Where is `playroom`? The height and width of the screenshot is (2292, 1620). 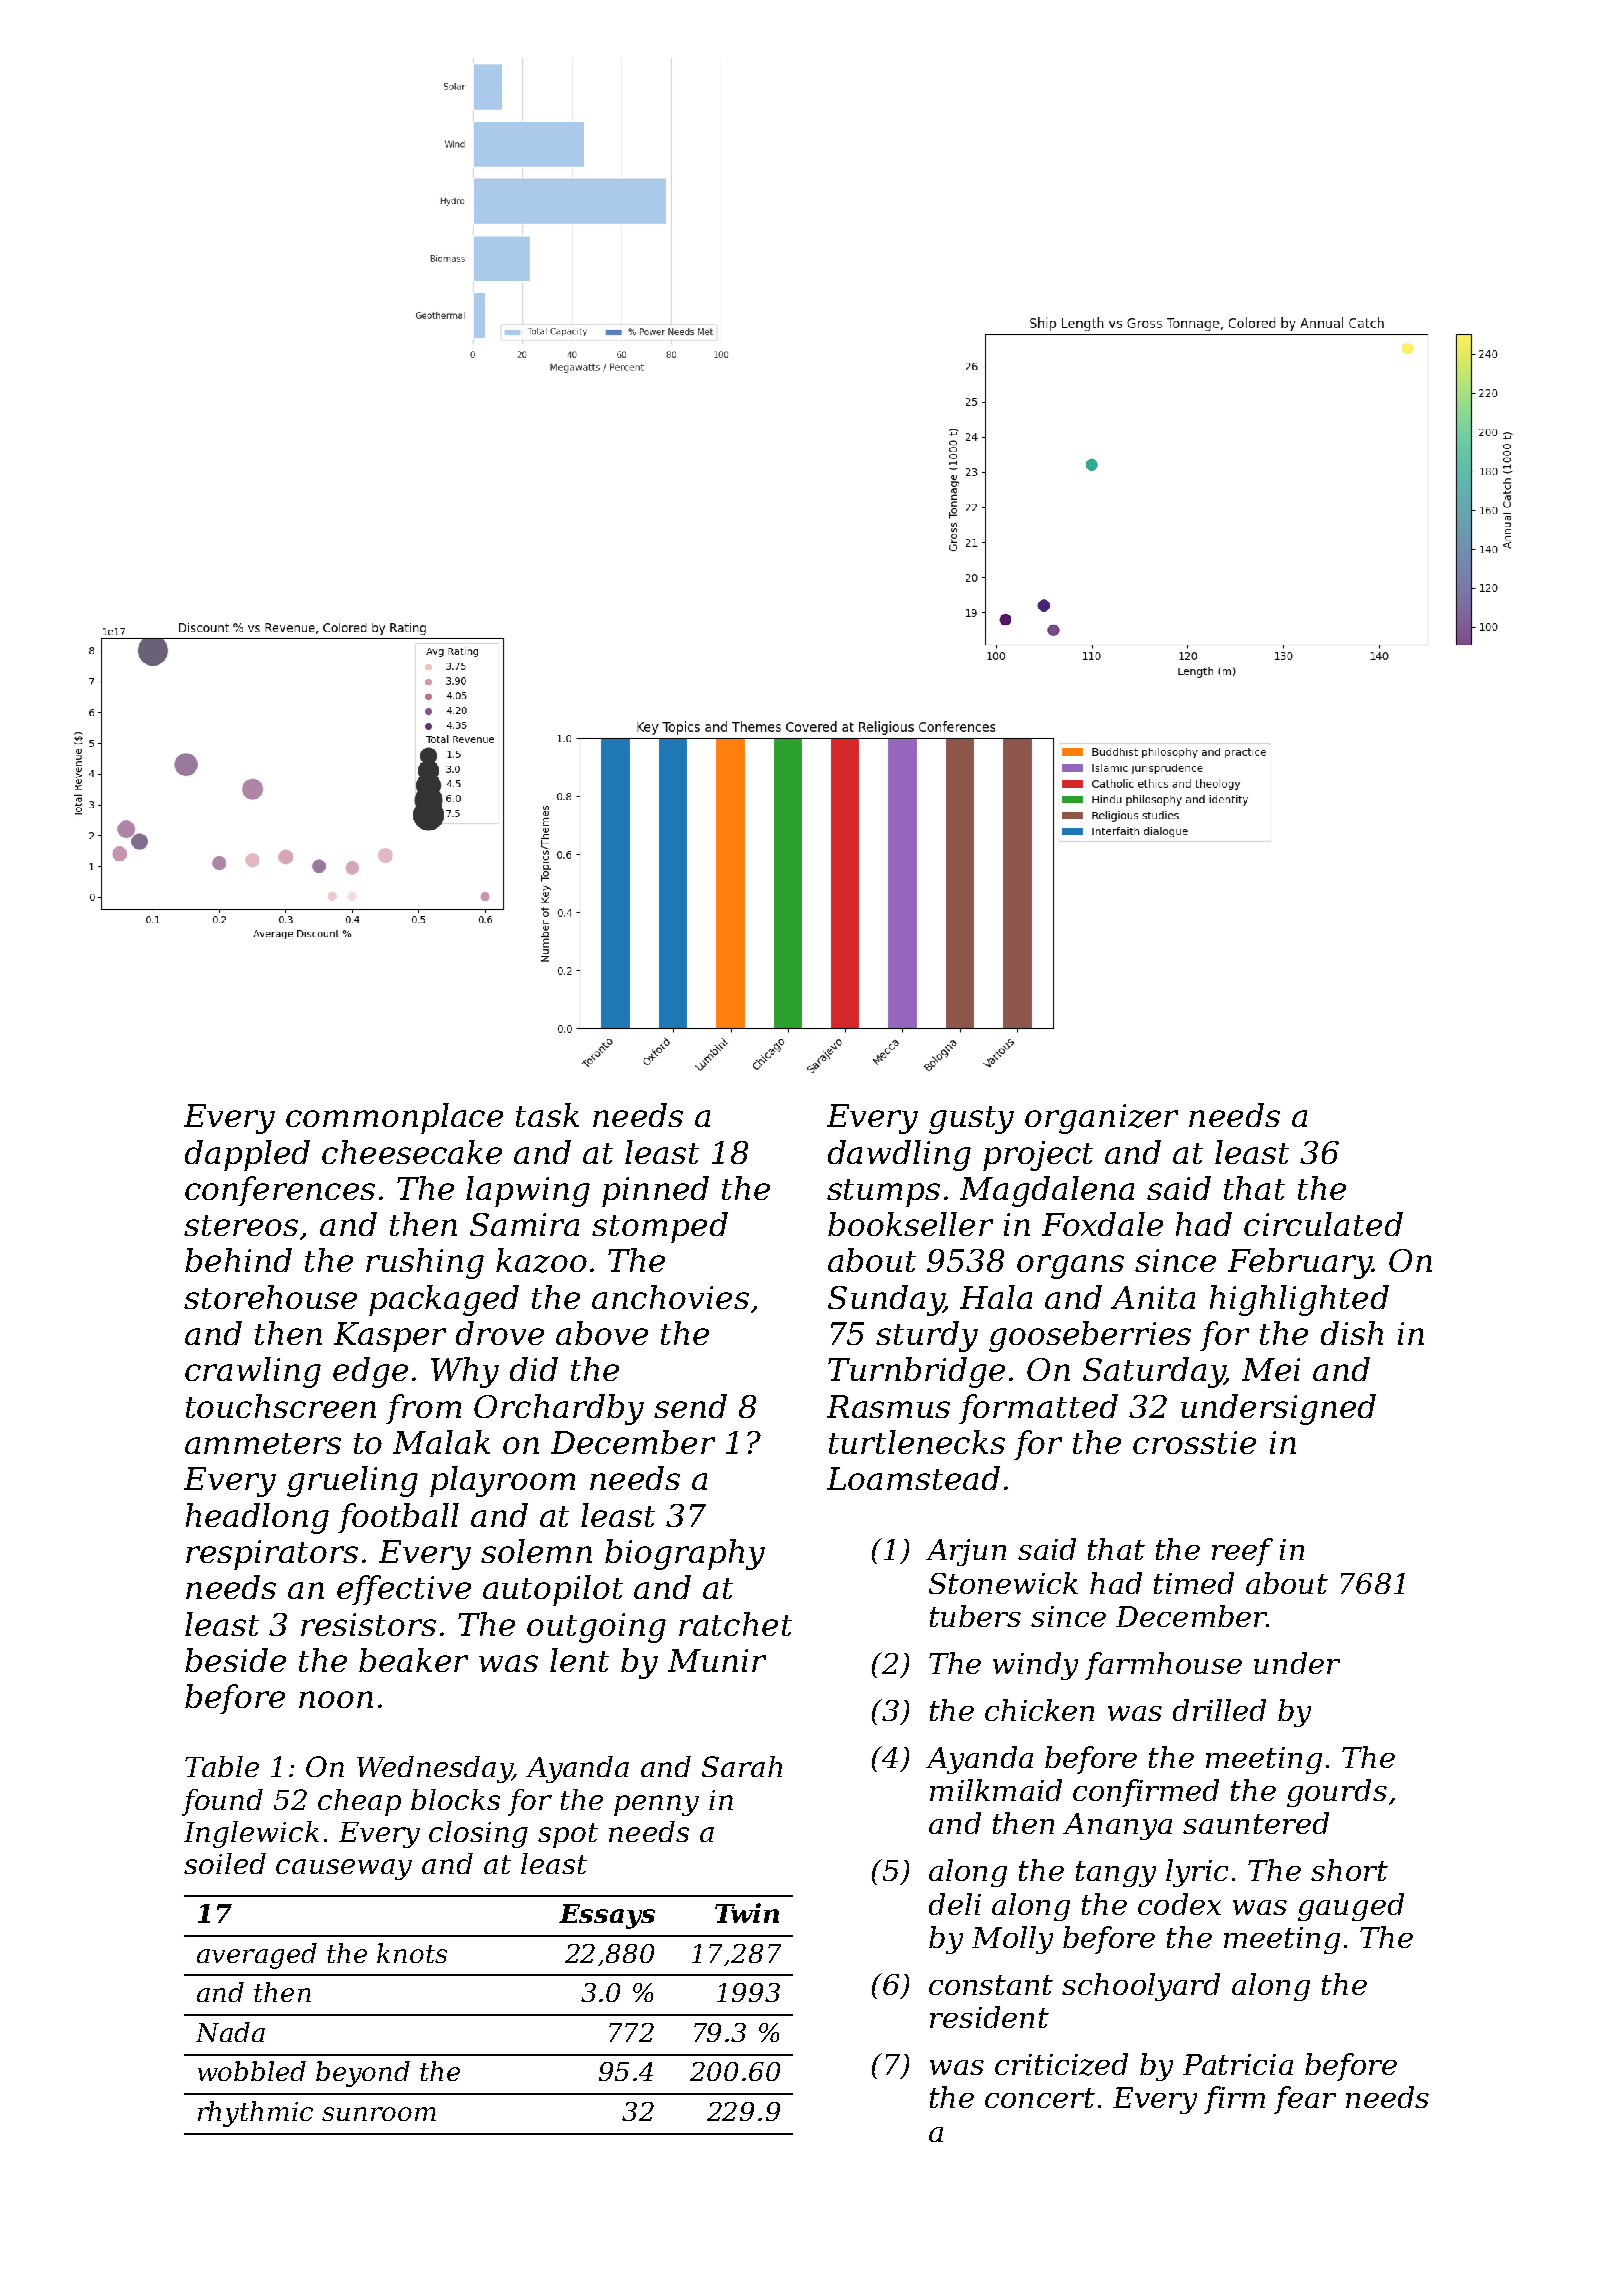
playroom is located at coordinates (502, 1481).
